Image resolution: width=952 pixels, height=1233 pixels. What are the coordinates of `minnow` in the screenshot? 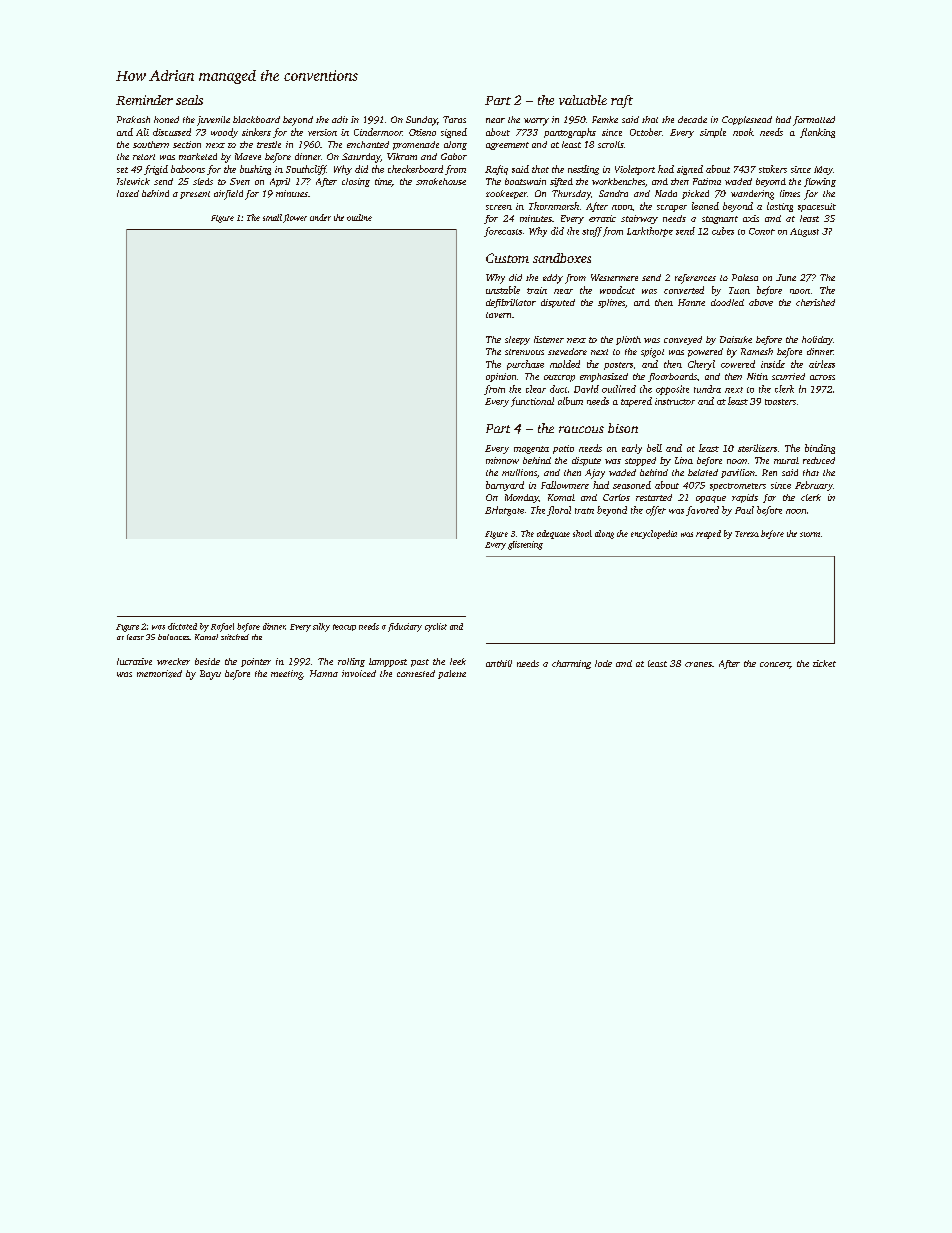 It's located at (502, 460).
